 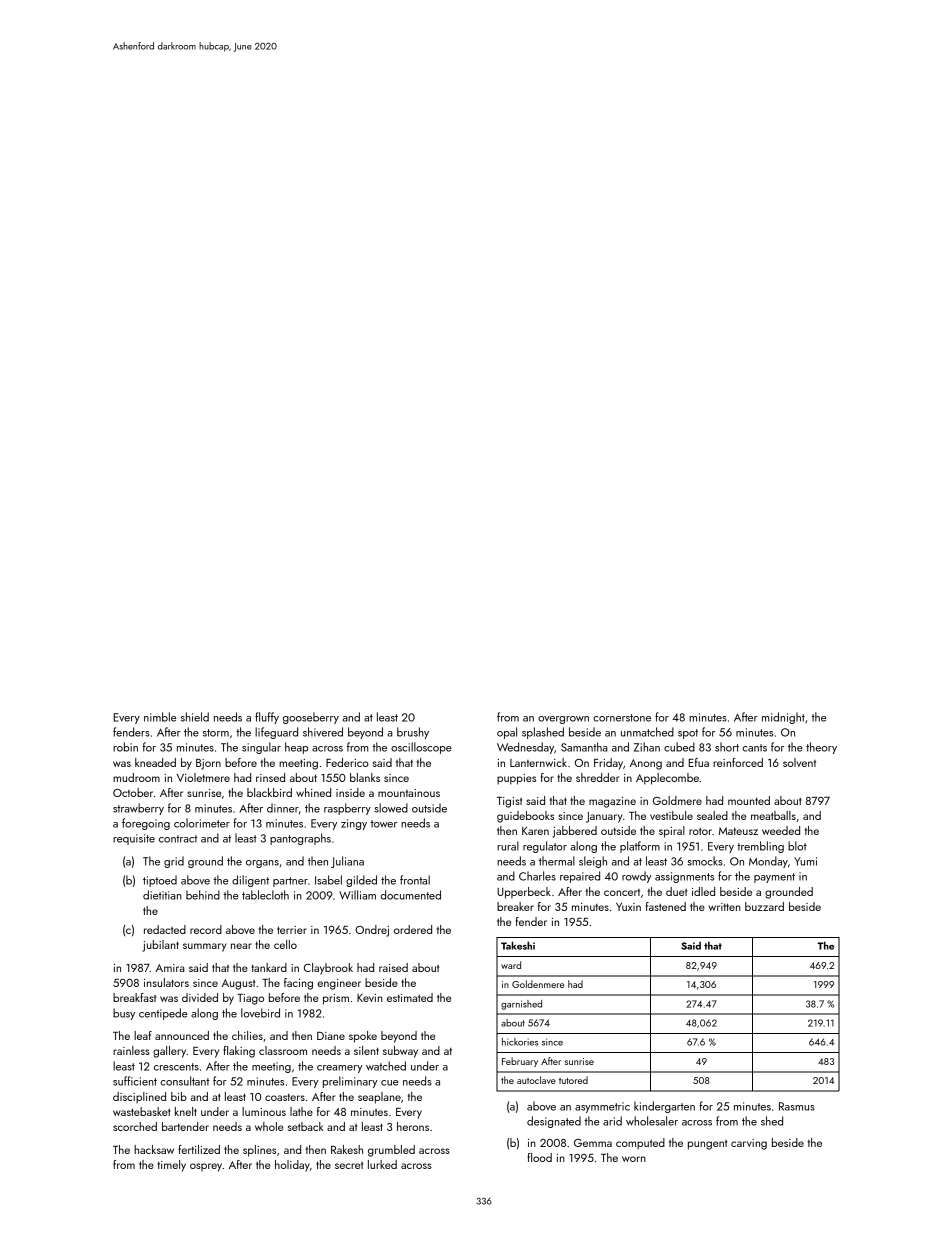 What do you see at coordinates (797, 1106) in the screenshot?
I see `Rasmus` at bounding box center [797, 1106].
